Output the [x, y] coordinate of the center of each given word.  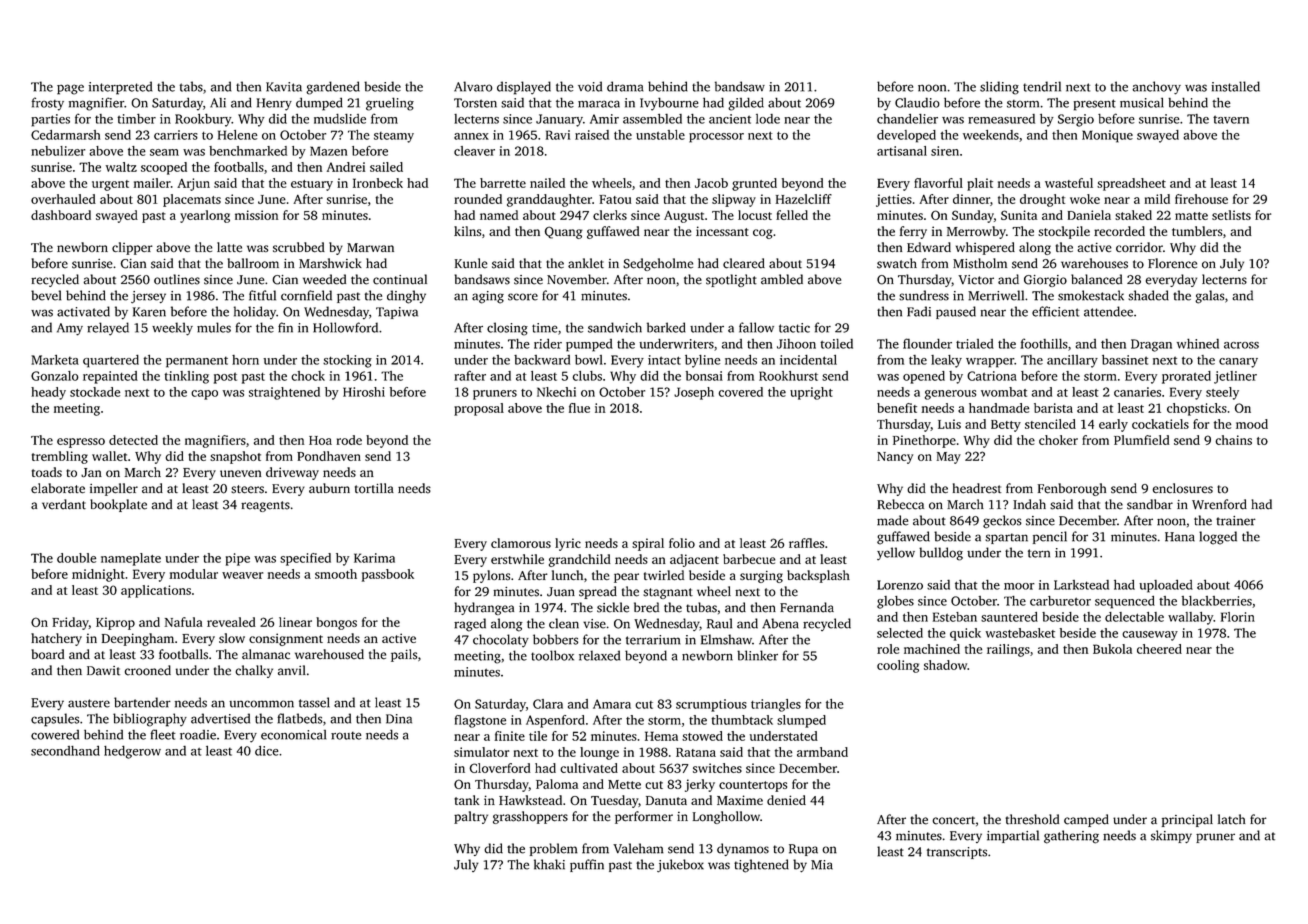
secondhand [65, 751]
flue [579, 408]
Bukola [1112, 649]
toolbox [552, 655]
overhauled [63, 199]
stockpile [1064, 232]
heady [48, 393]
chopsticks [1197, 409]
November [577, 279]
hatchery [56, 639]
